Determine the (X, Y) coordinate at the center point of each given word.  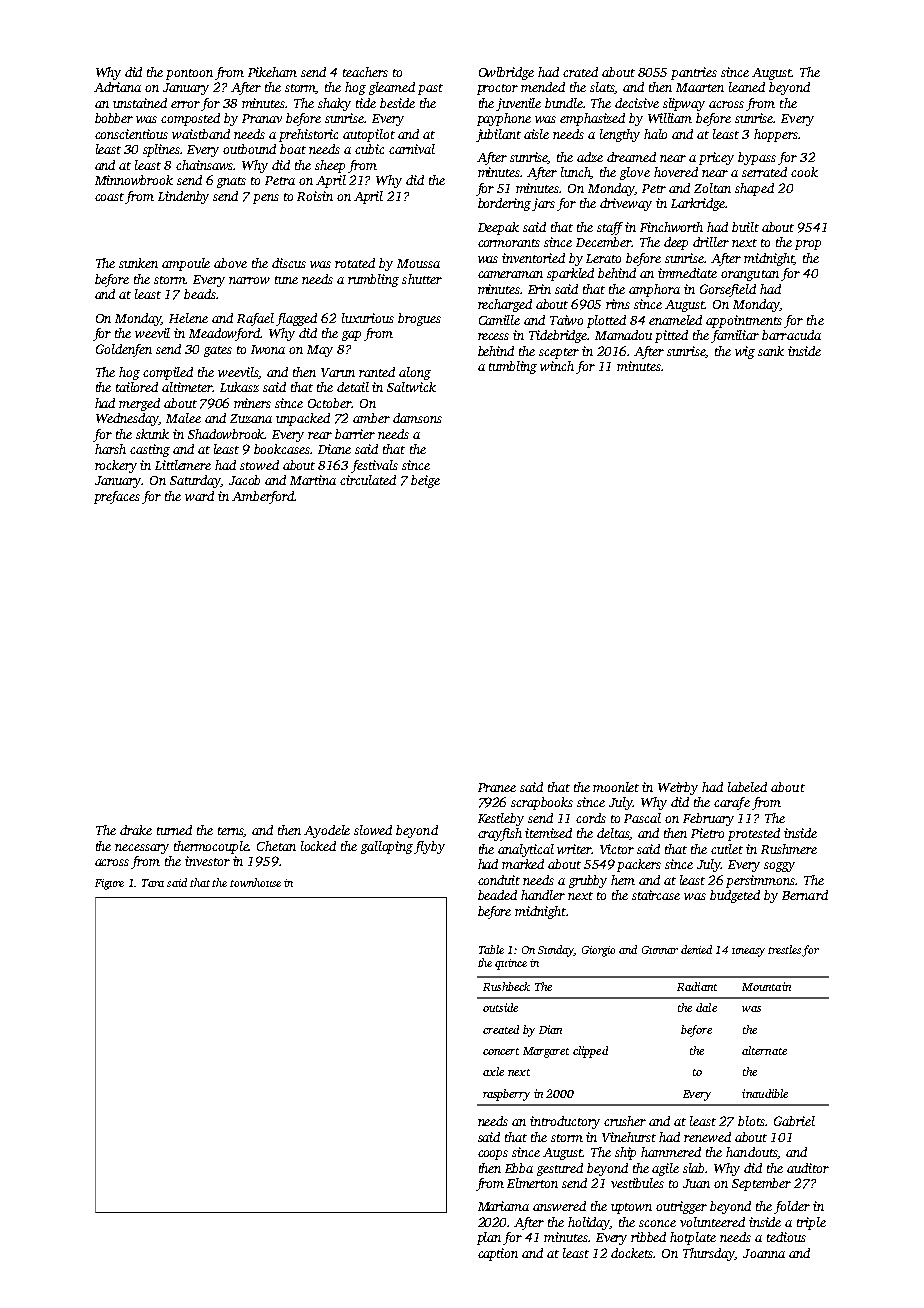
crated (580, 72)
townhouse (255, 882)
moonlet (616, 787)
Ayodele (327, 831)
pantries (694, 73)
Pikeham (272, 72)
